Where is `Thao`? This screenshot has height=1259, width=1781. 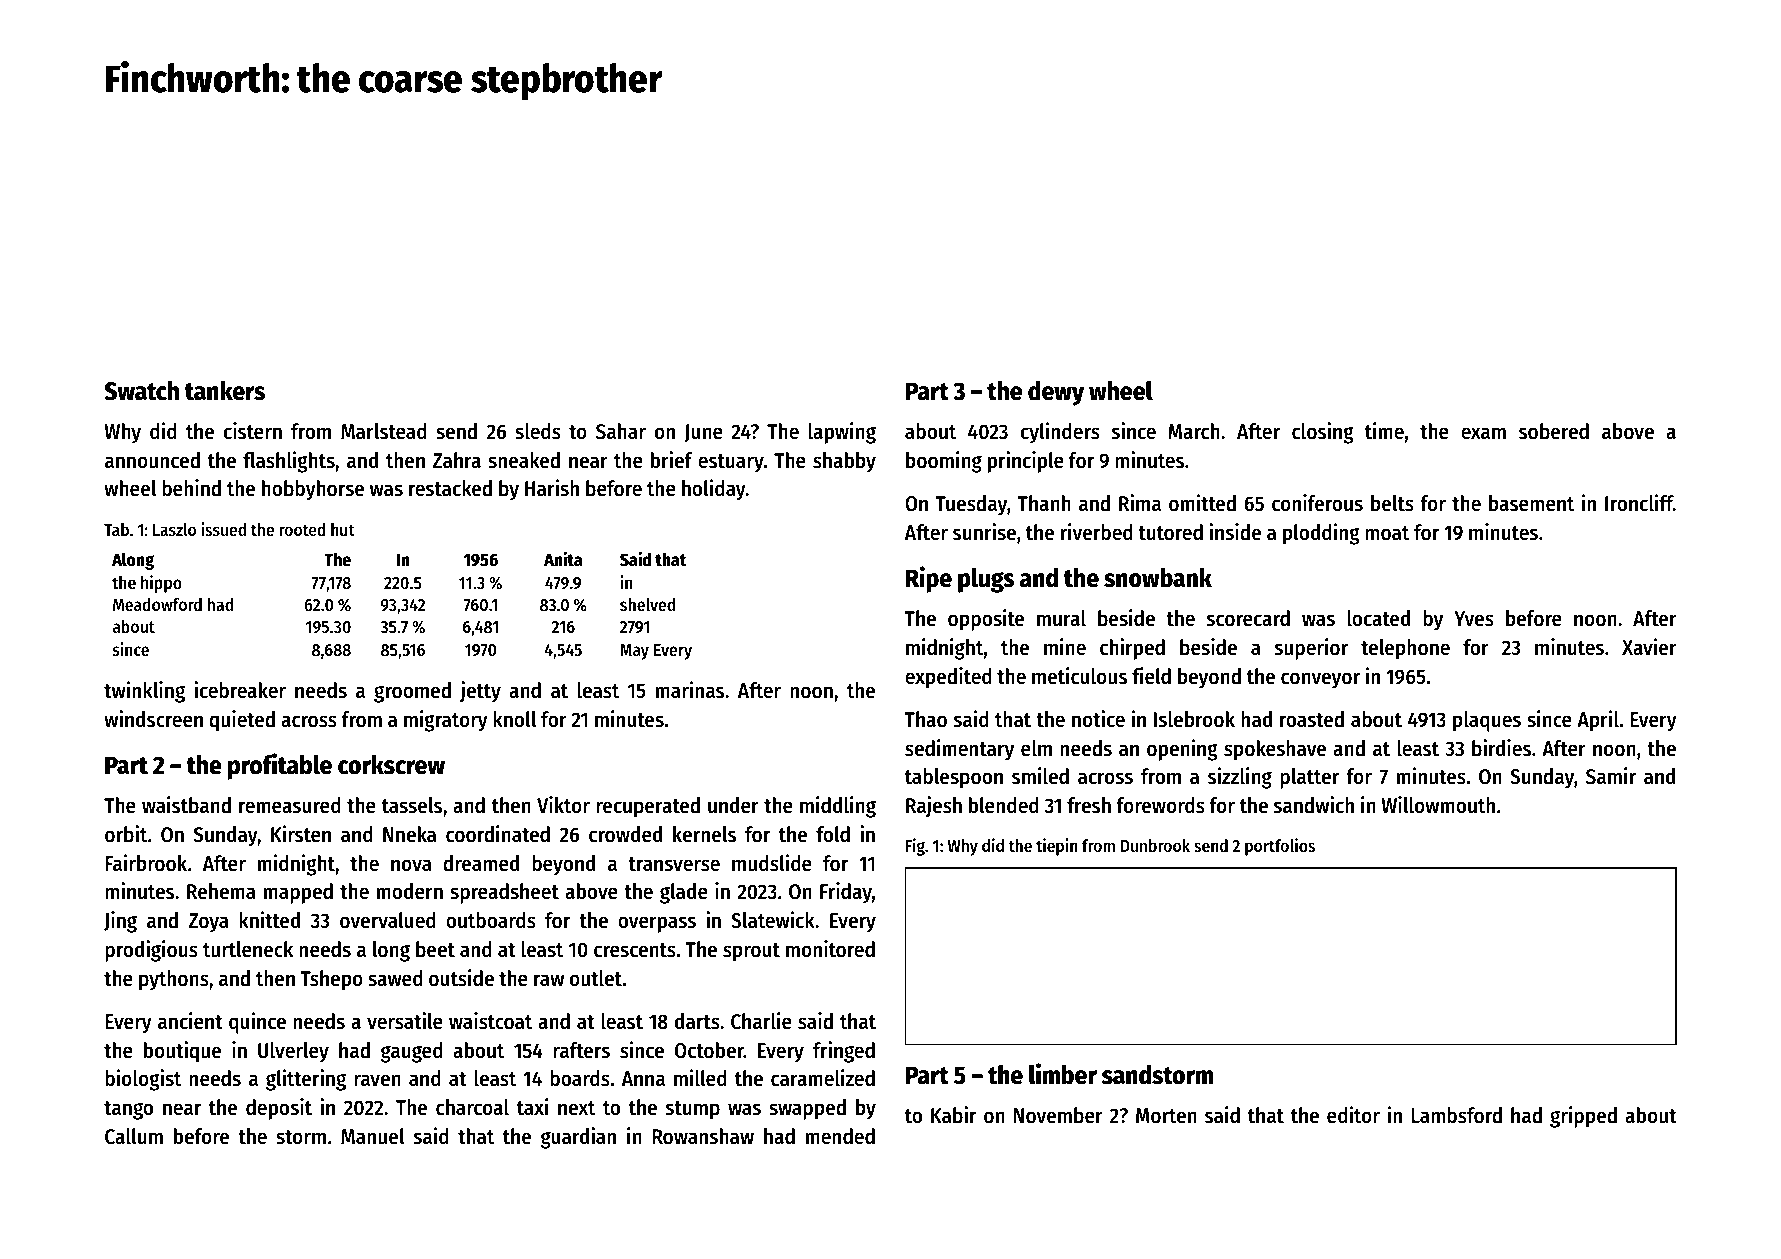 Thao is located at coordinates (926, 719).
